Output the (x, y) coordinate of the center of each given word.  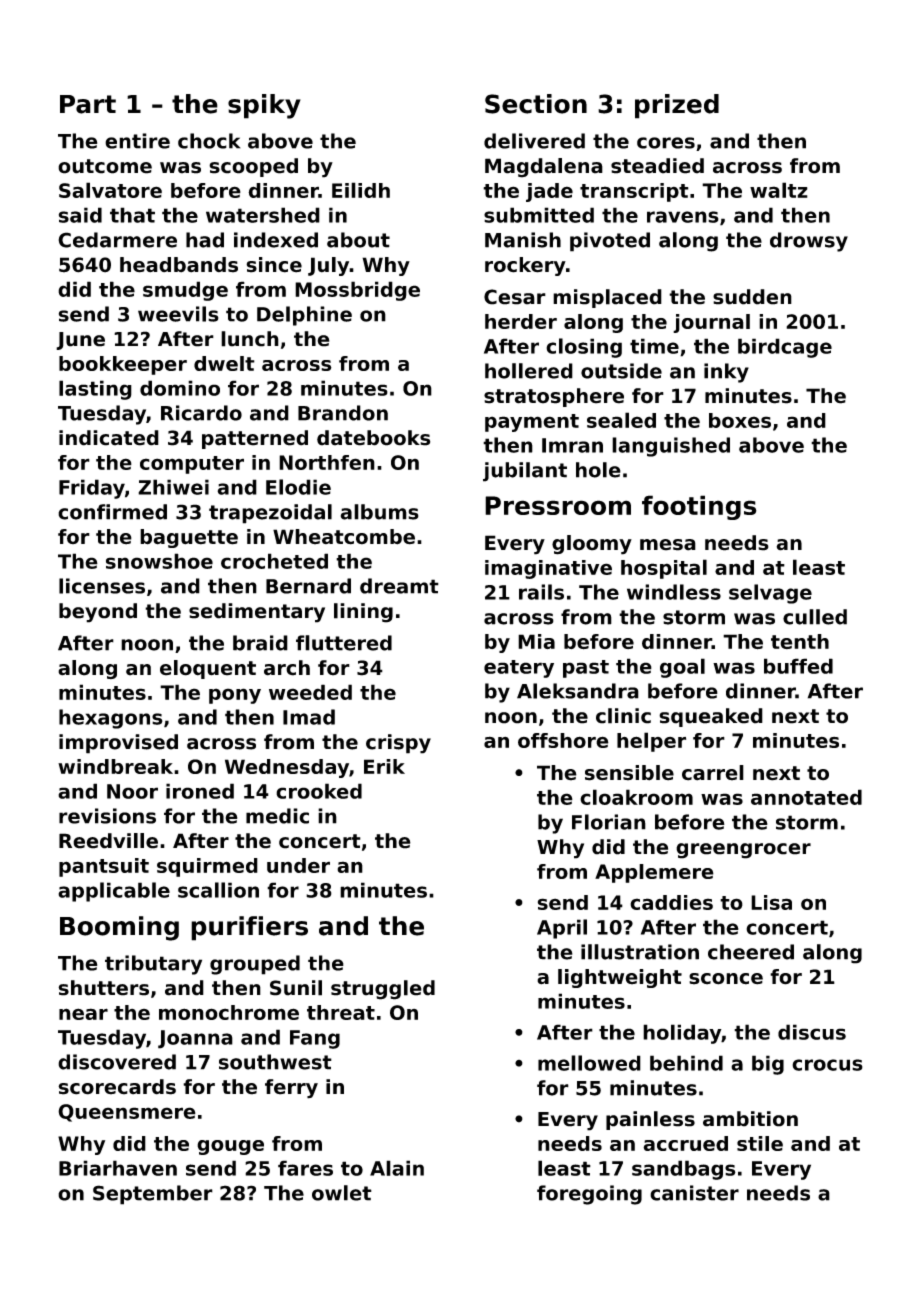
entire (137, 141)
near (83, 1014)
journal (711, 323)
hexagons (111, 719)
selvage (770, 594)
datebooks (373, 438)
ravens (683, 217)
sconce (726, 979)
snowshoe (159, 561)
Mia (536, 641)
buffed (798, 666)
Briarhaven (118, 1168)
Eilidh (361, 190)
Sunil (296, 988)
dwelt (224, 363)
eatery (519, 669)
